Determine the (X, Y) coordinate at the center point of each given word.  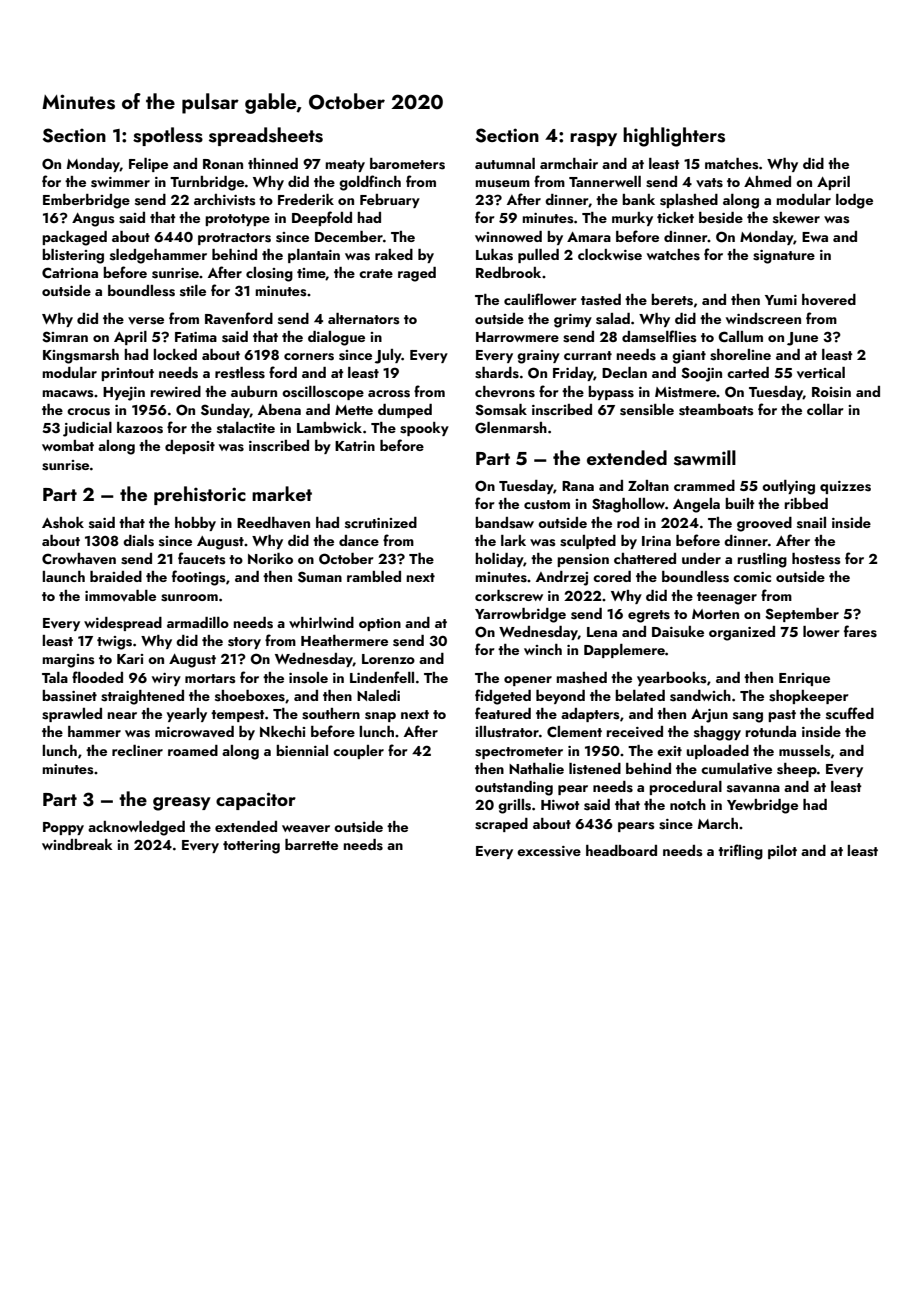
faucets (202, 558)
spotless (168, 136)
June (802, 339)
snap (380, 717)
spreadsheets (266, 136)
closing (269, 274)
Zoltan (648, 485)
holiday (499, 560)
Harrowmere (517, 337)
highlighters (674, 137)
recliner (137, 750)
